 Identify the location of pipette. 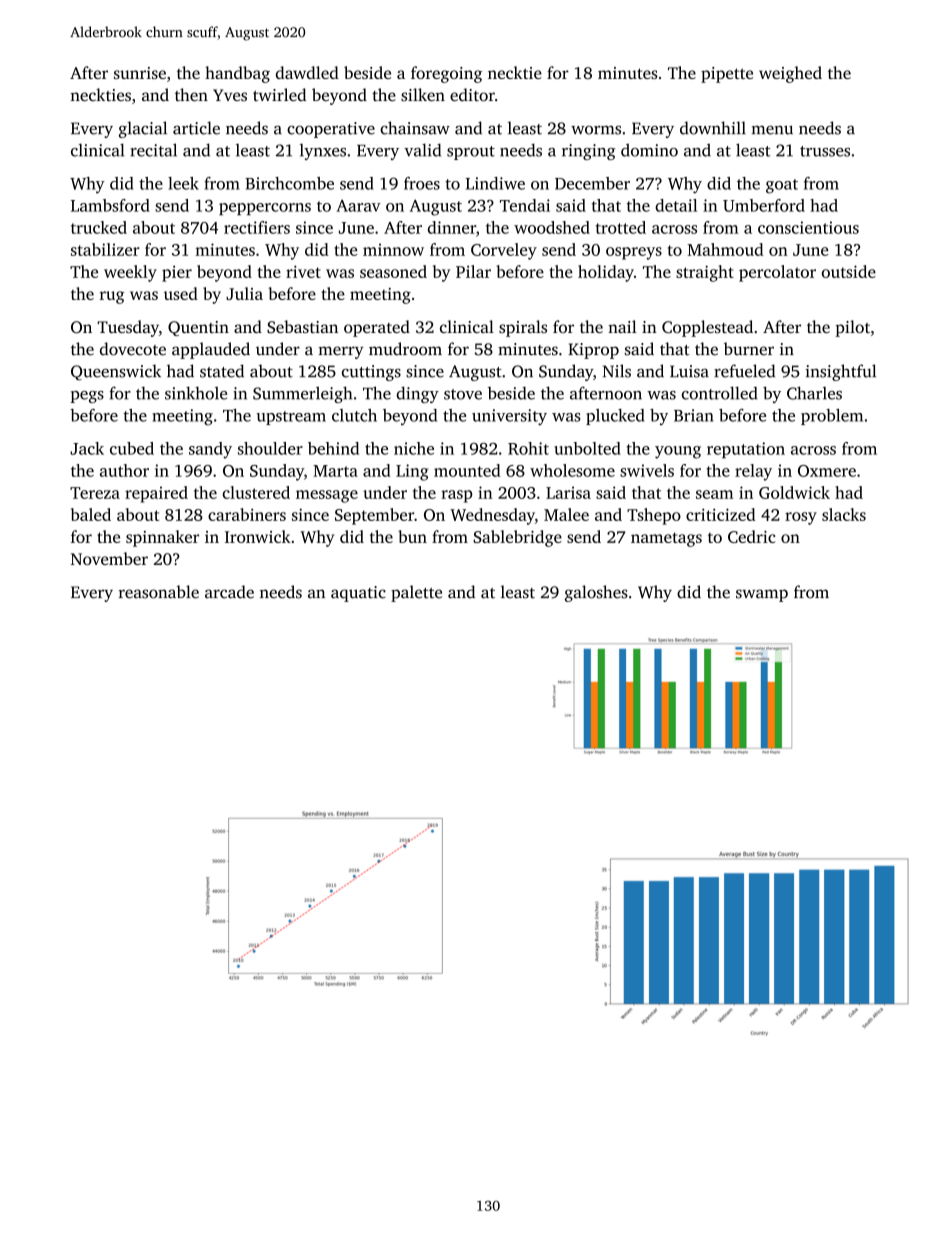
(727, 75).
